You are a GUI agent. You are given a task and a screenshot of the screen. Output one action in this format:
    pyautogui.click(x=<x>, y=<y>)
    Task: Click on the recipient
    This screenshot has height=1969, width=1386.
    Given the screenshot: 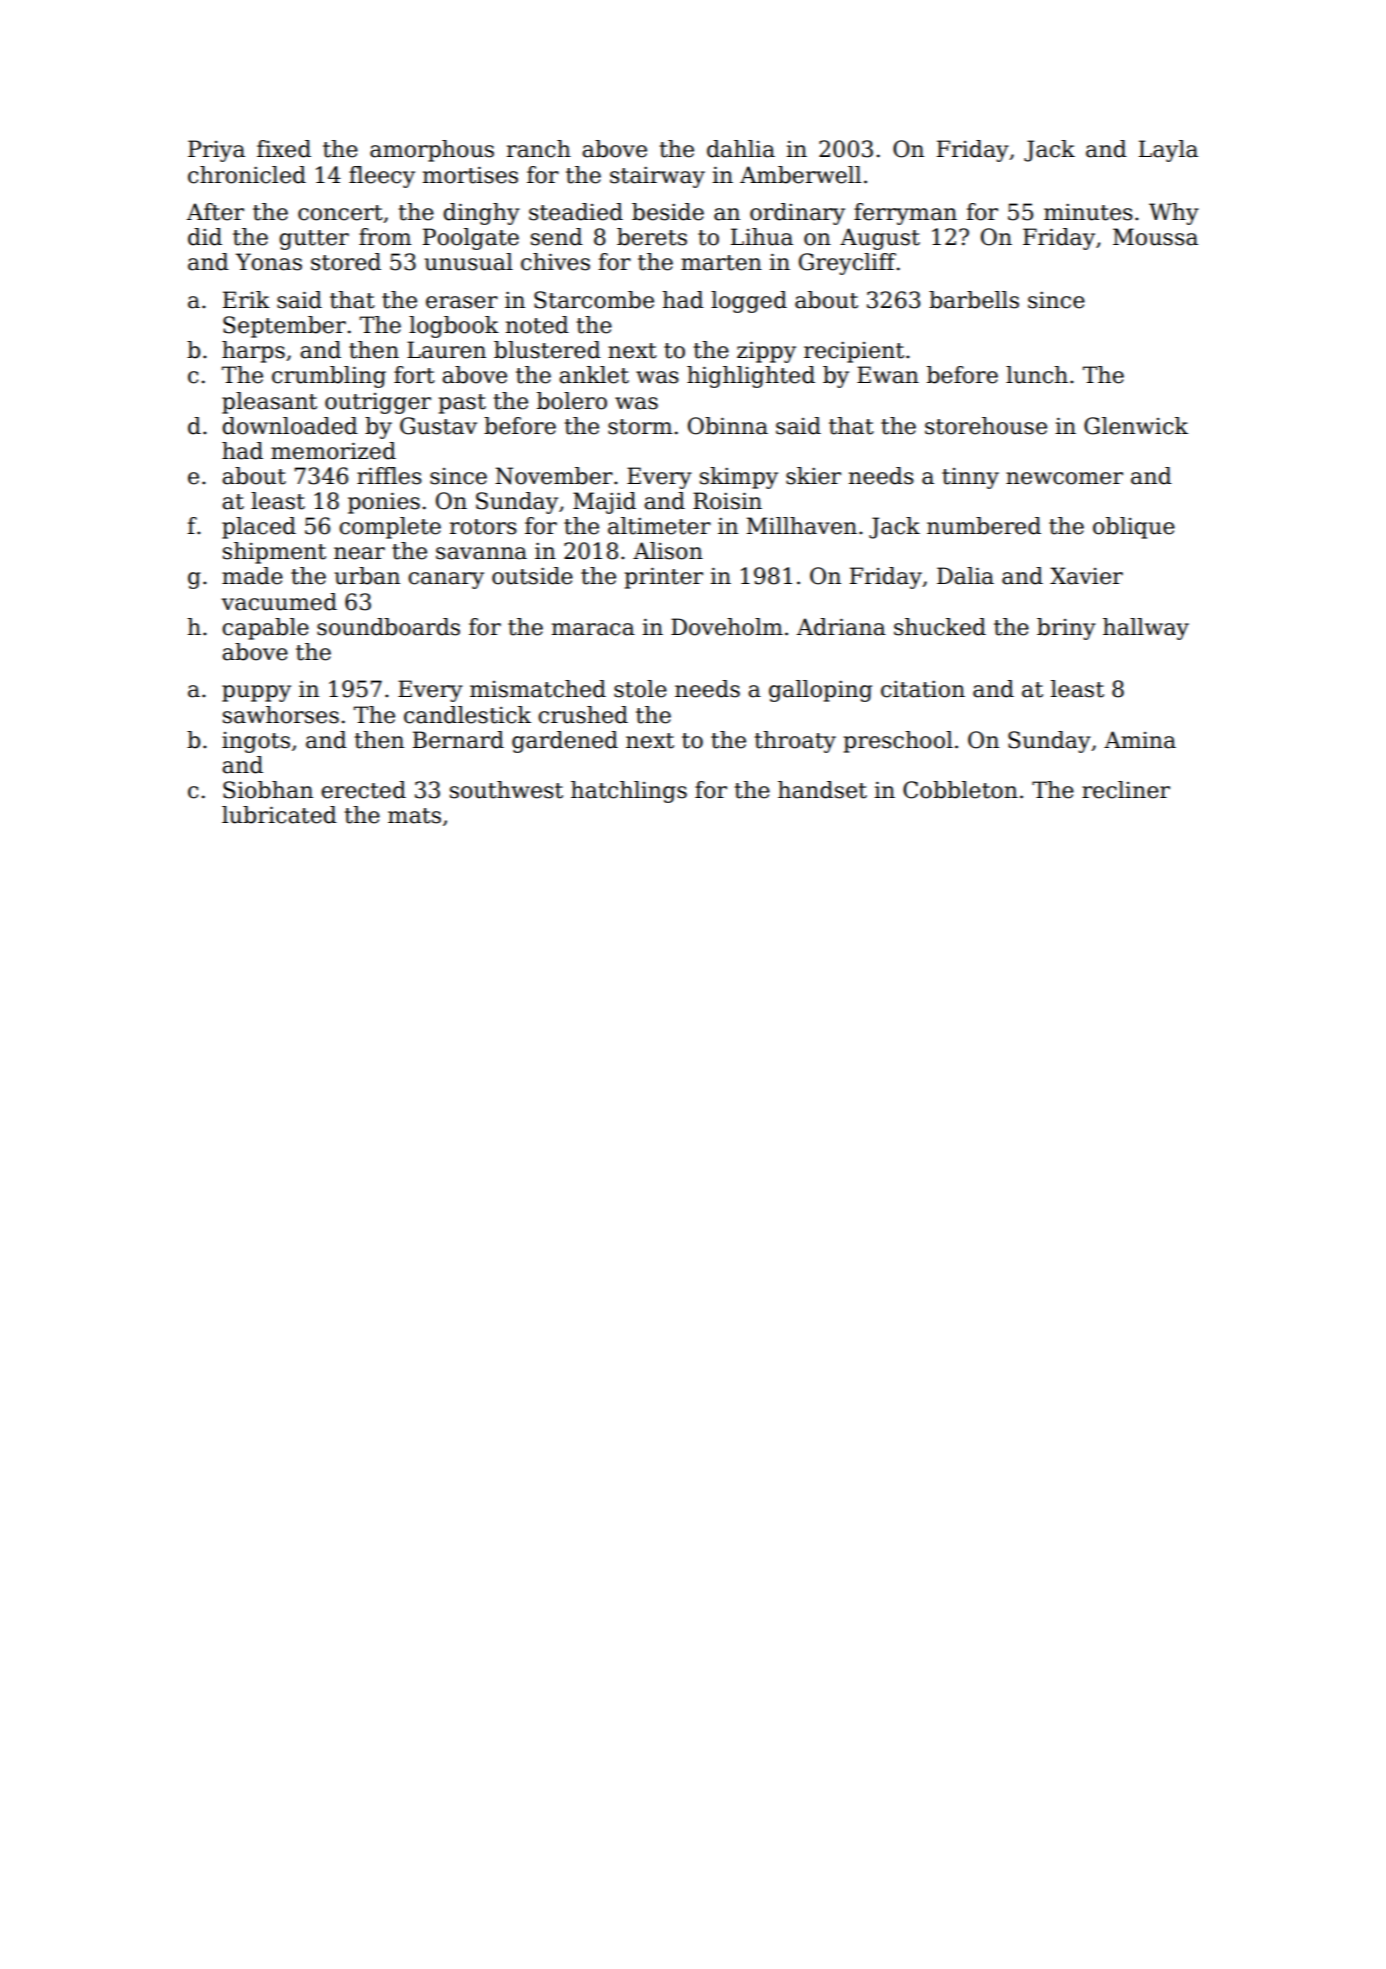 What is the action you would take?
    pyautogui.click(x=854, y=352)
